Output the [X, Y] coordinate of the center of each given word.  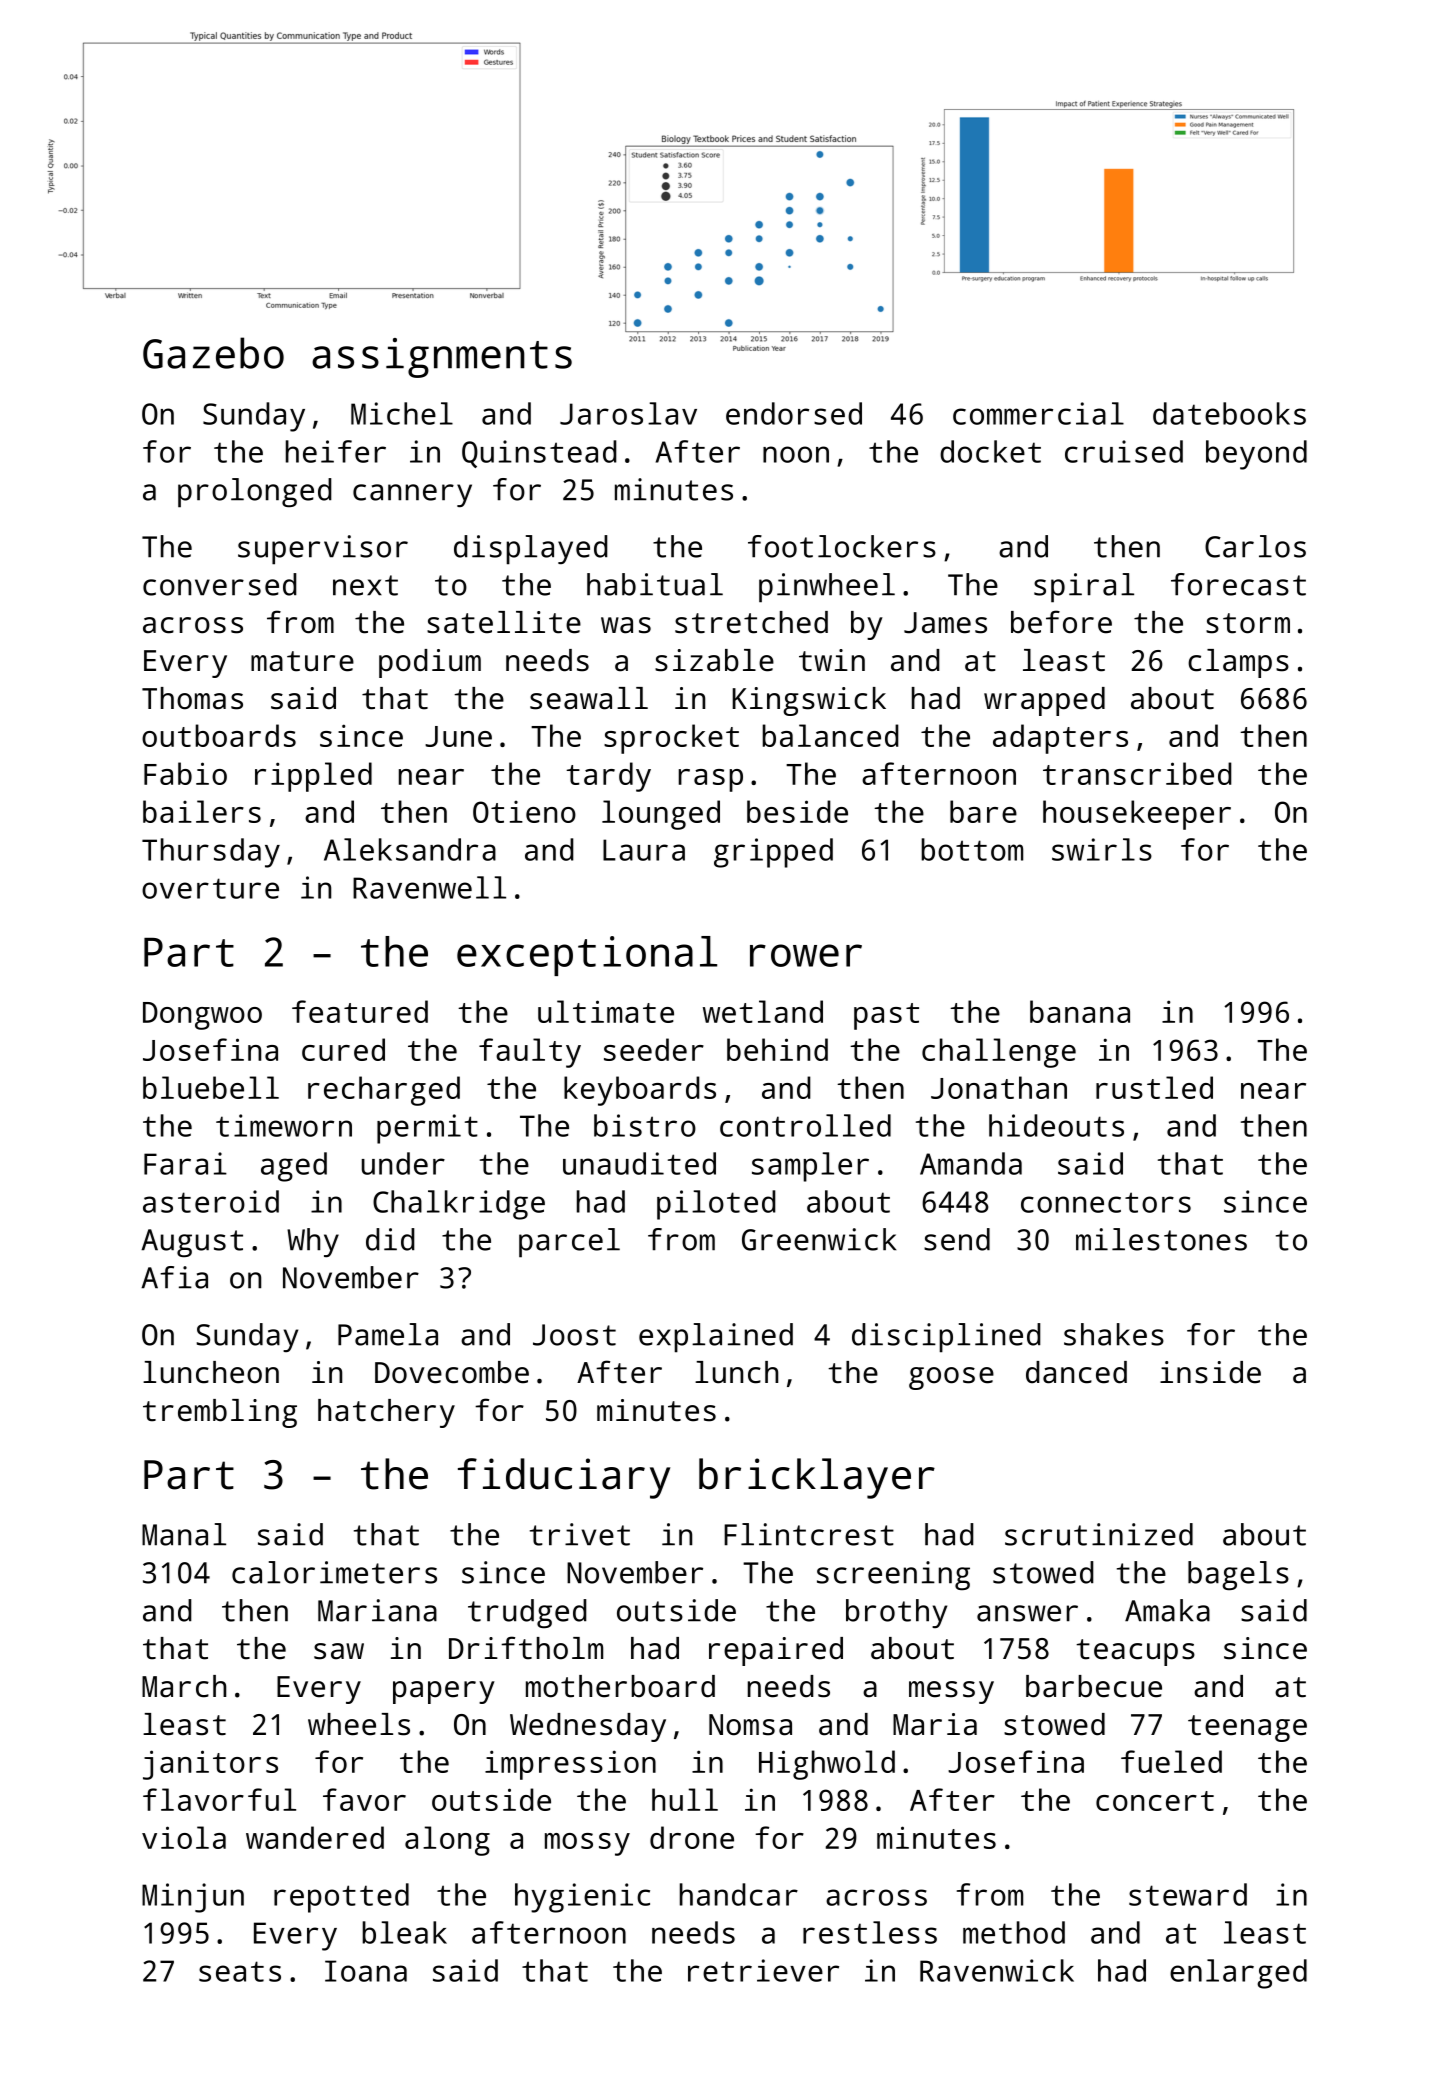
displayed [531, 550]
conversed [220, 584]
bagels [1238, 1575]
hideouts [1056, 1125]
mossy [587, 1844]
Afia [174, 1277]
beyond [1256, 455]
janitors [210, 1765]
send [957, 1239]
